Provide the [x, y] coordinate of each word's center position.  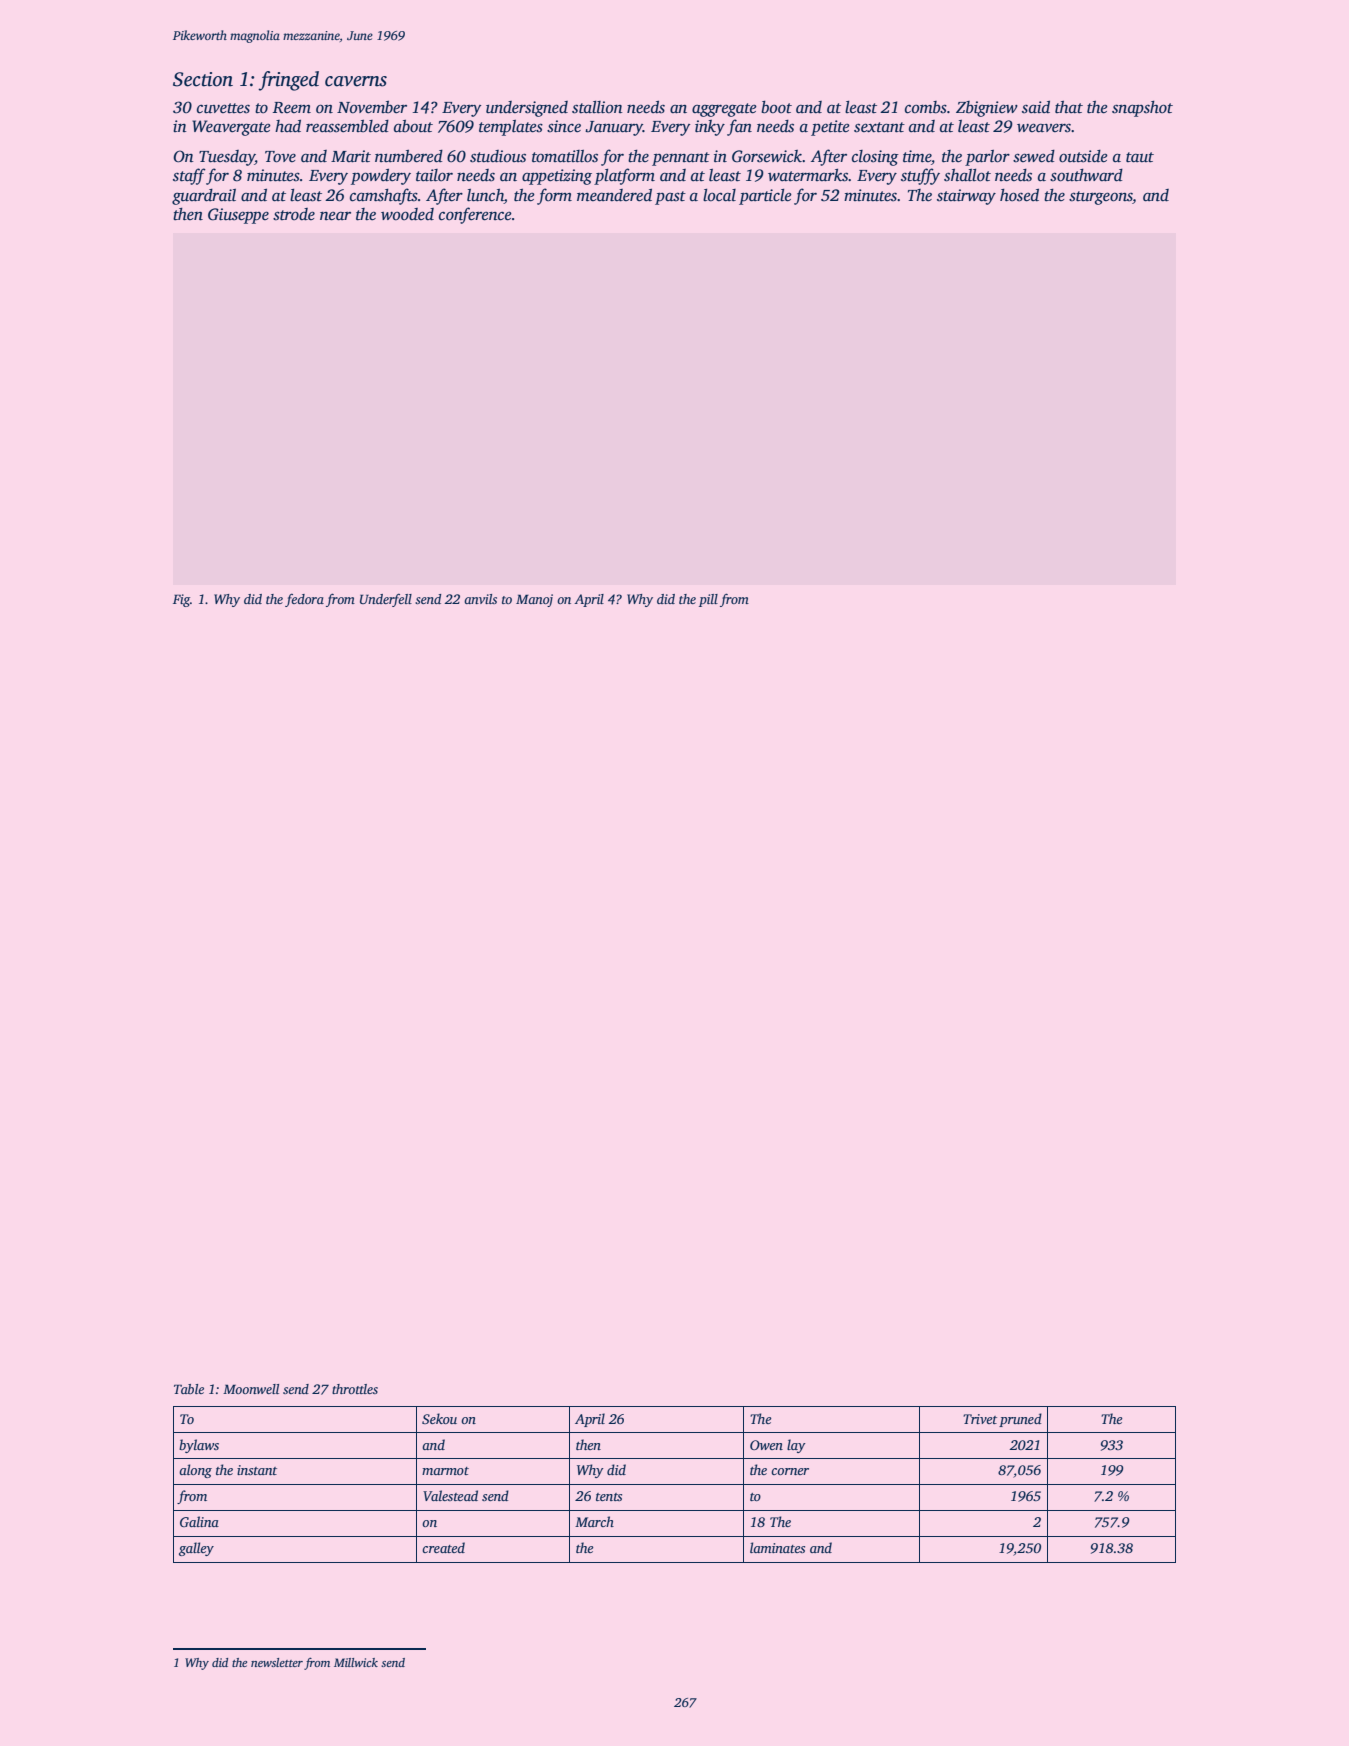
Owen [766, 1445]
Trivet [980, 1419]
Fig [181, 600]
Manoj [534, 600]
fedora [304, 600]
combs [926, 107]
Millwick [356, 1662]
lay [796, 1446]
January [614, 128]
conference [475, 215]
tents [609, 1497]
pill [708, 600]
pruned [1020, 1420]
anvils [480, 599]
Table [189, 1389]
